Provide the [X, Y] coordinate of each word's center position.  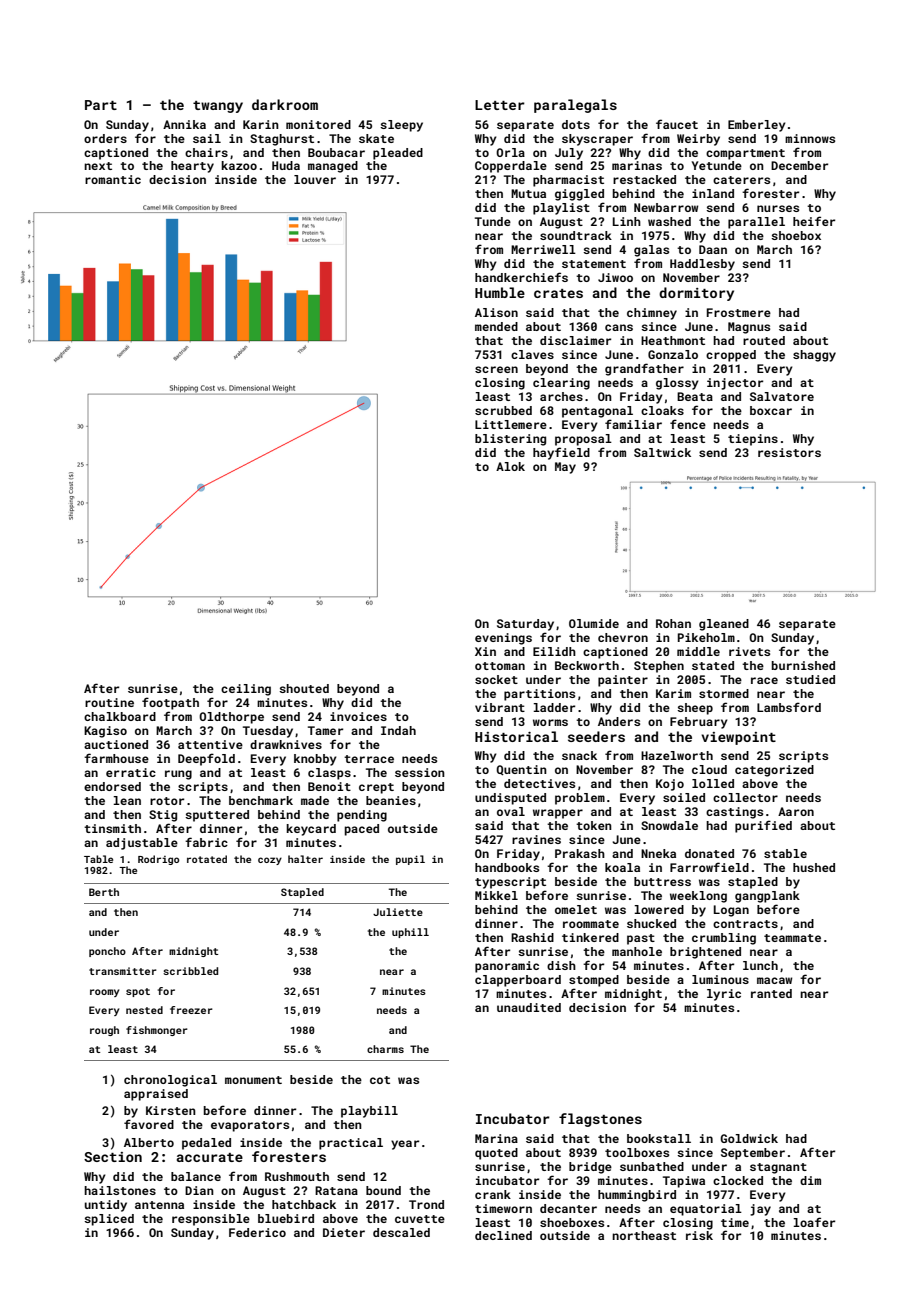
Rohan [673, 623]
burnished [803, 665]
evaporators [250, 1126]
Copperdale [511, 167]
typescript [510, 883]
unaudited [529, 1007]
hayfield [561, 453]
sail [207, 138]
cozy [270, 861]
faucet [677, 124]
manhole [637, 951]
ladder [554, 707]
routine [109, 702]
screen [496, 369]
